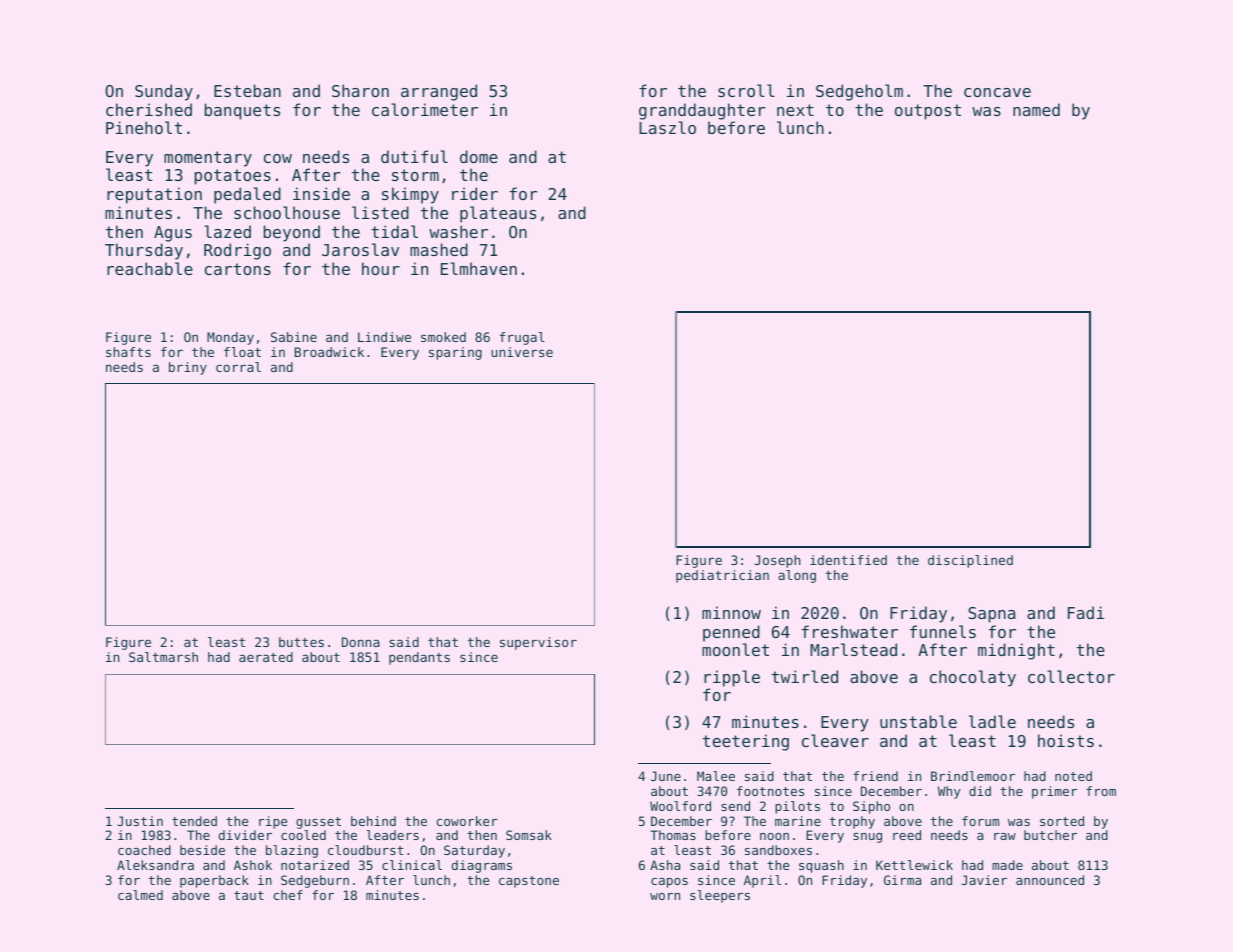  Describe the element at coordinates (155, 865) in the screenshot. I see `Aleksandra` at that location.
